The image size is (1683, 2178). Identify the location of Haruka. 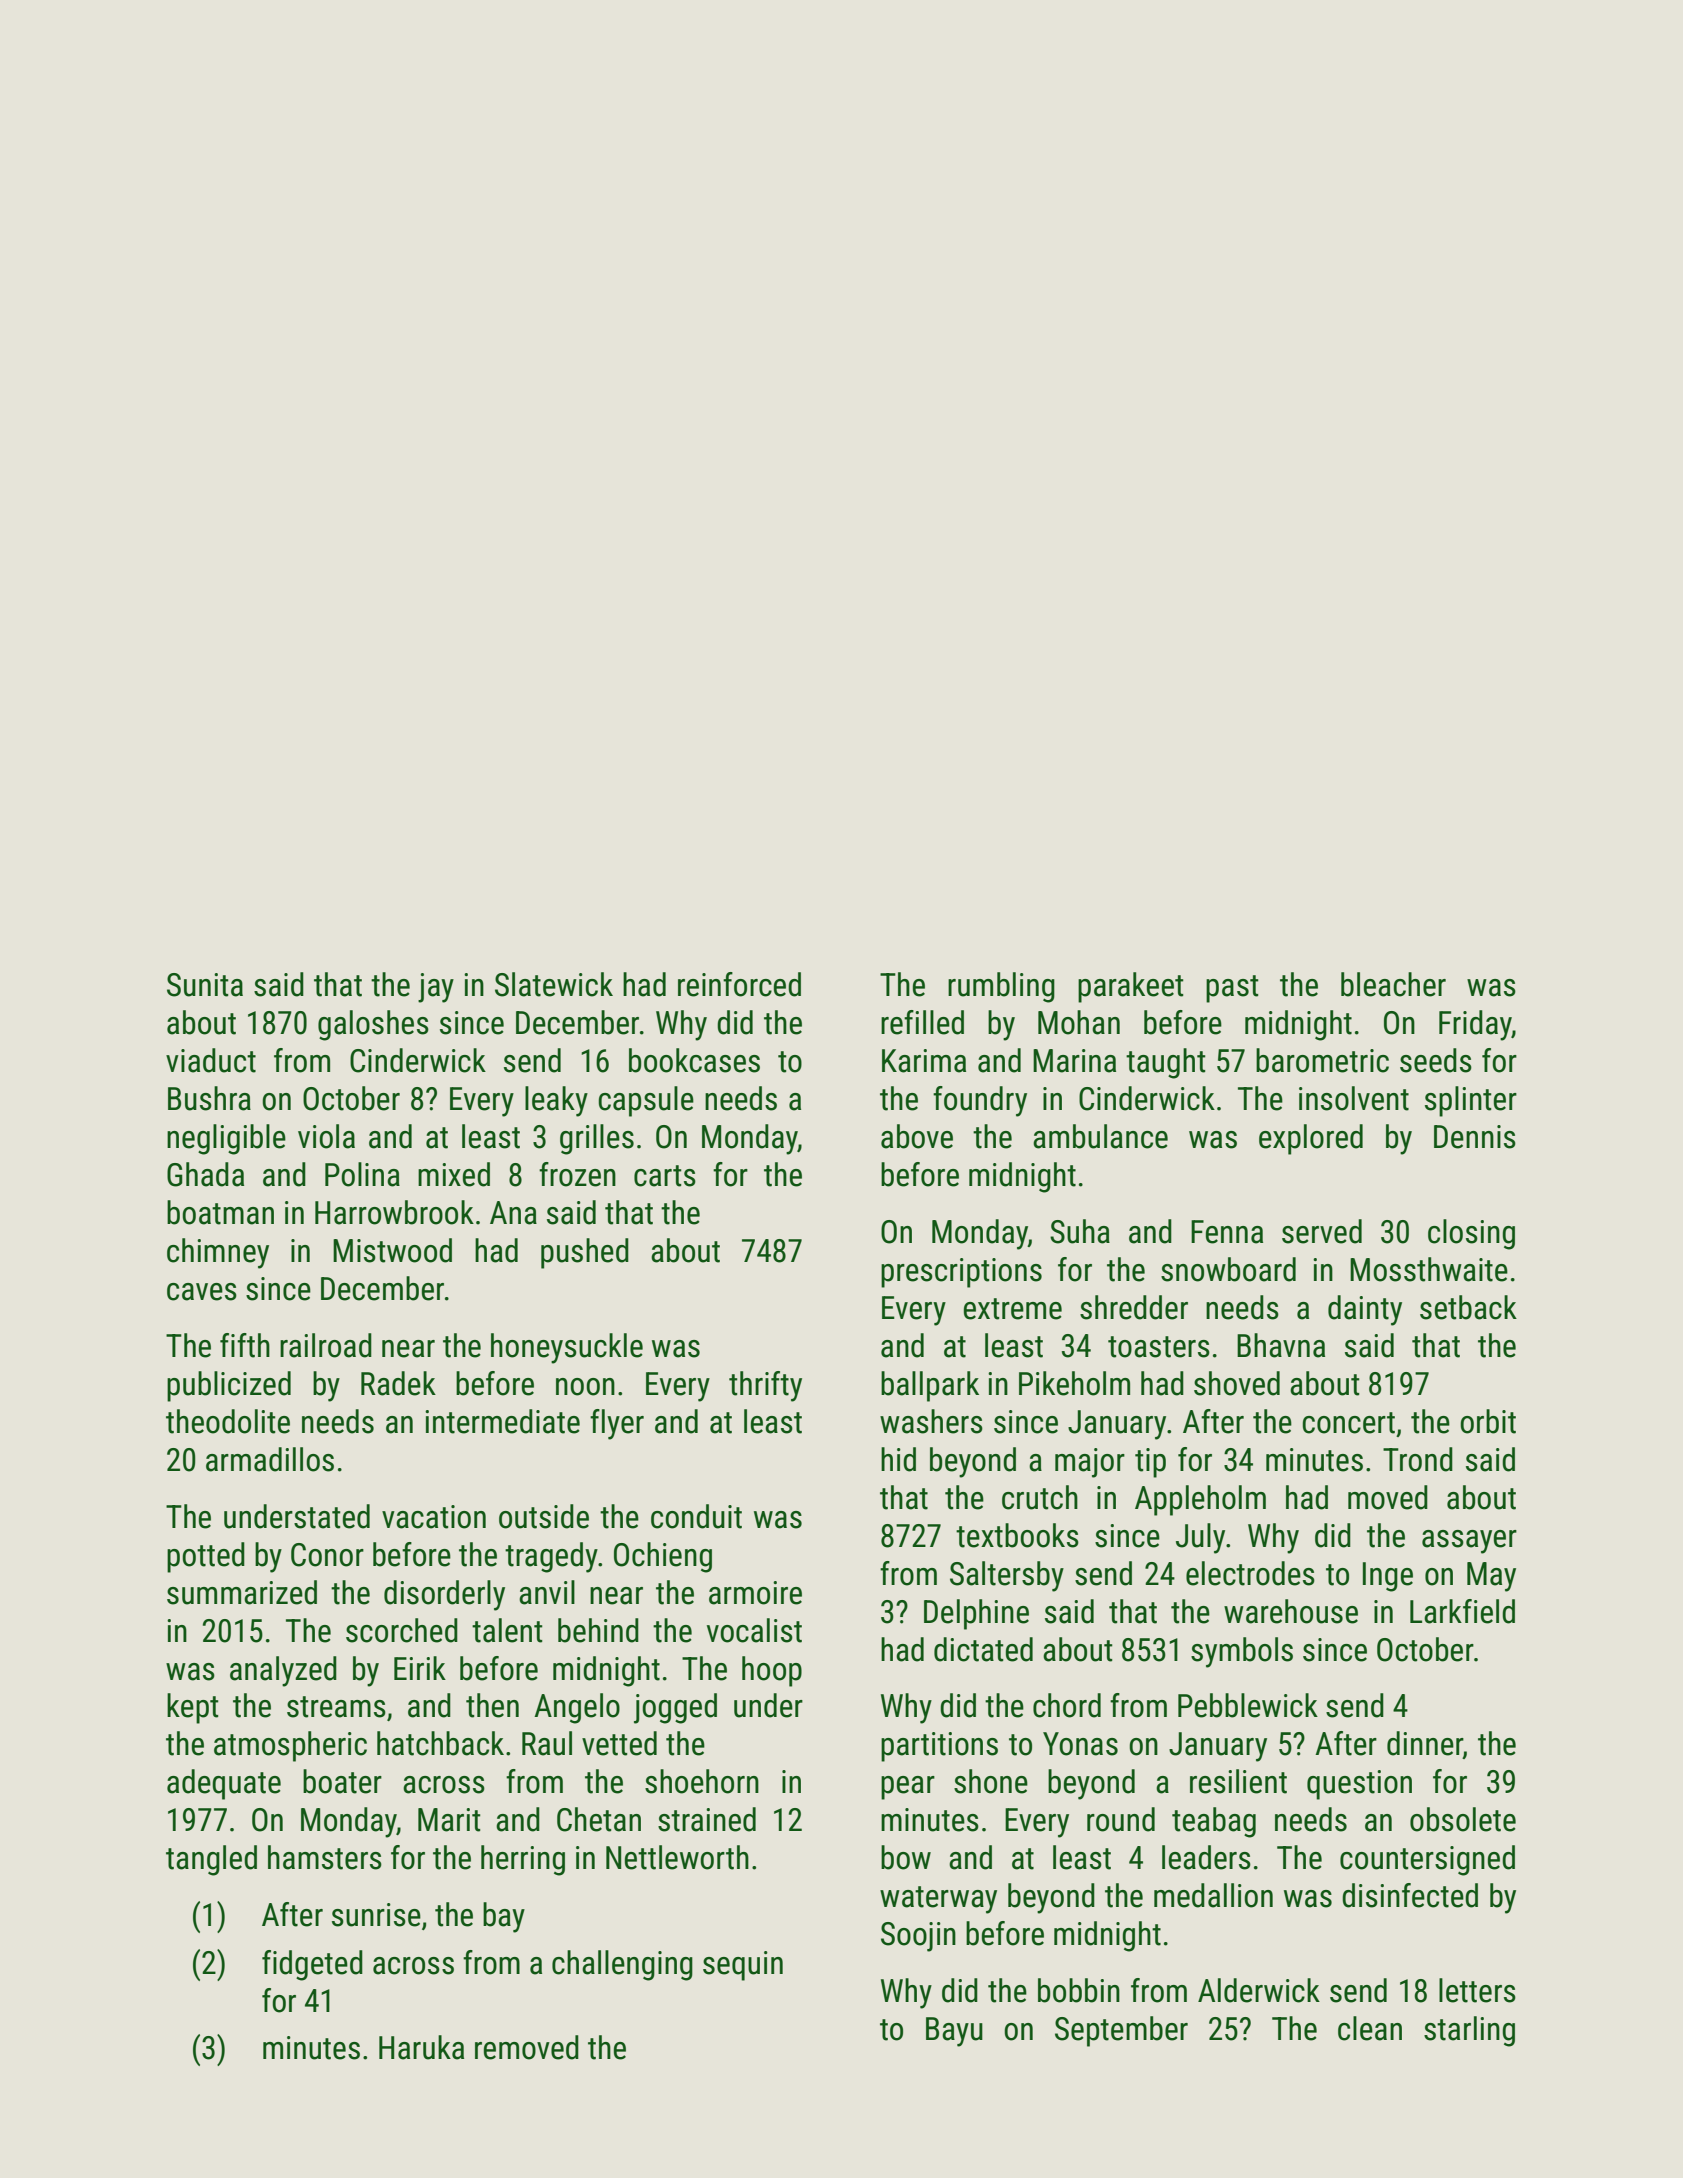
(421, 2047).
